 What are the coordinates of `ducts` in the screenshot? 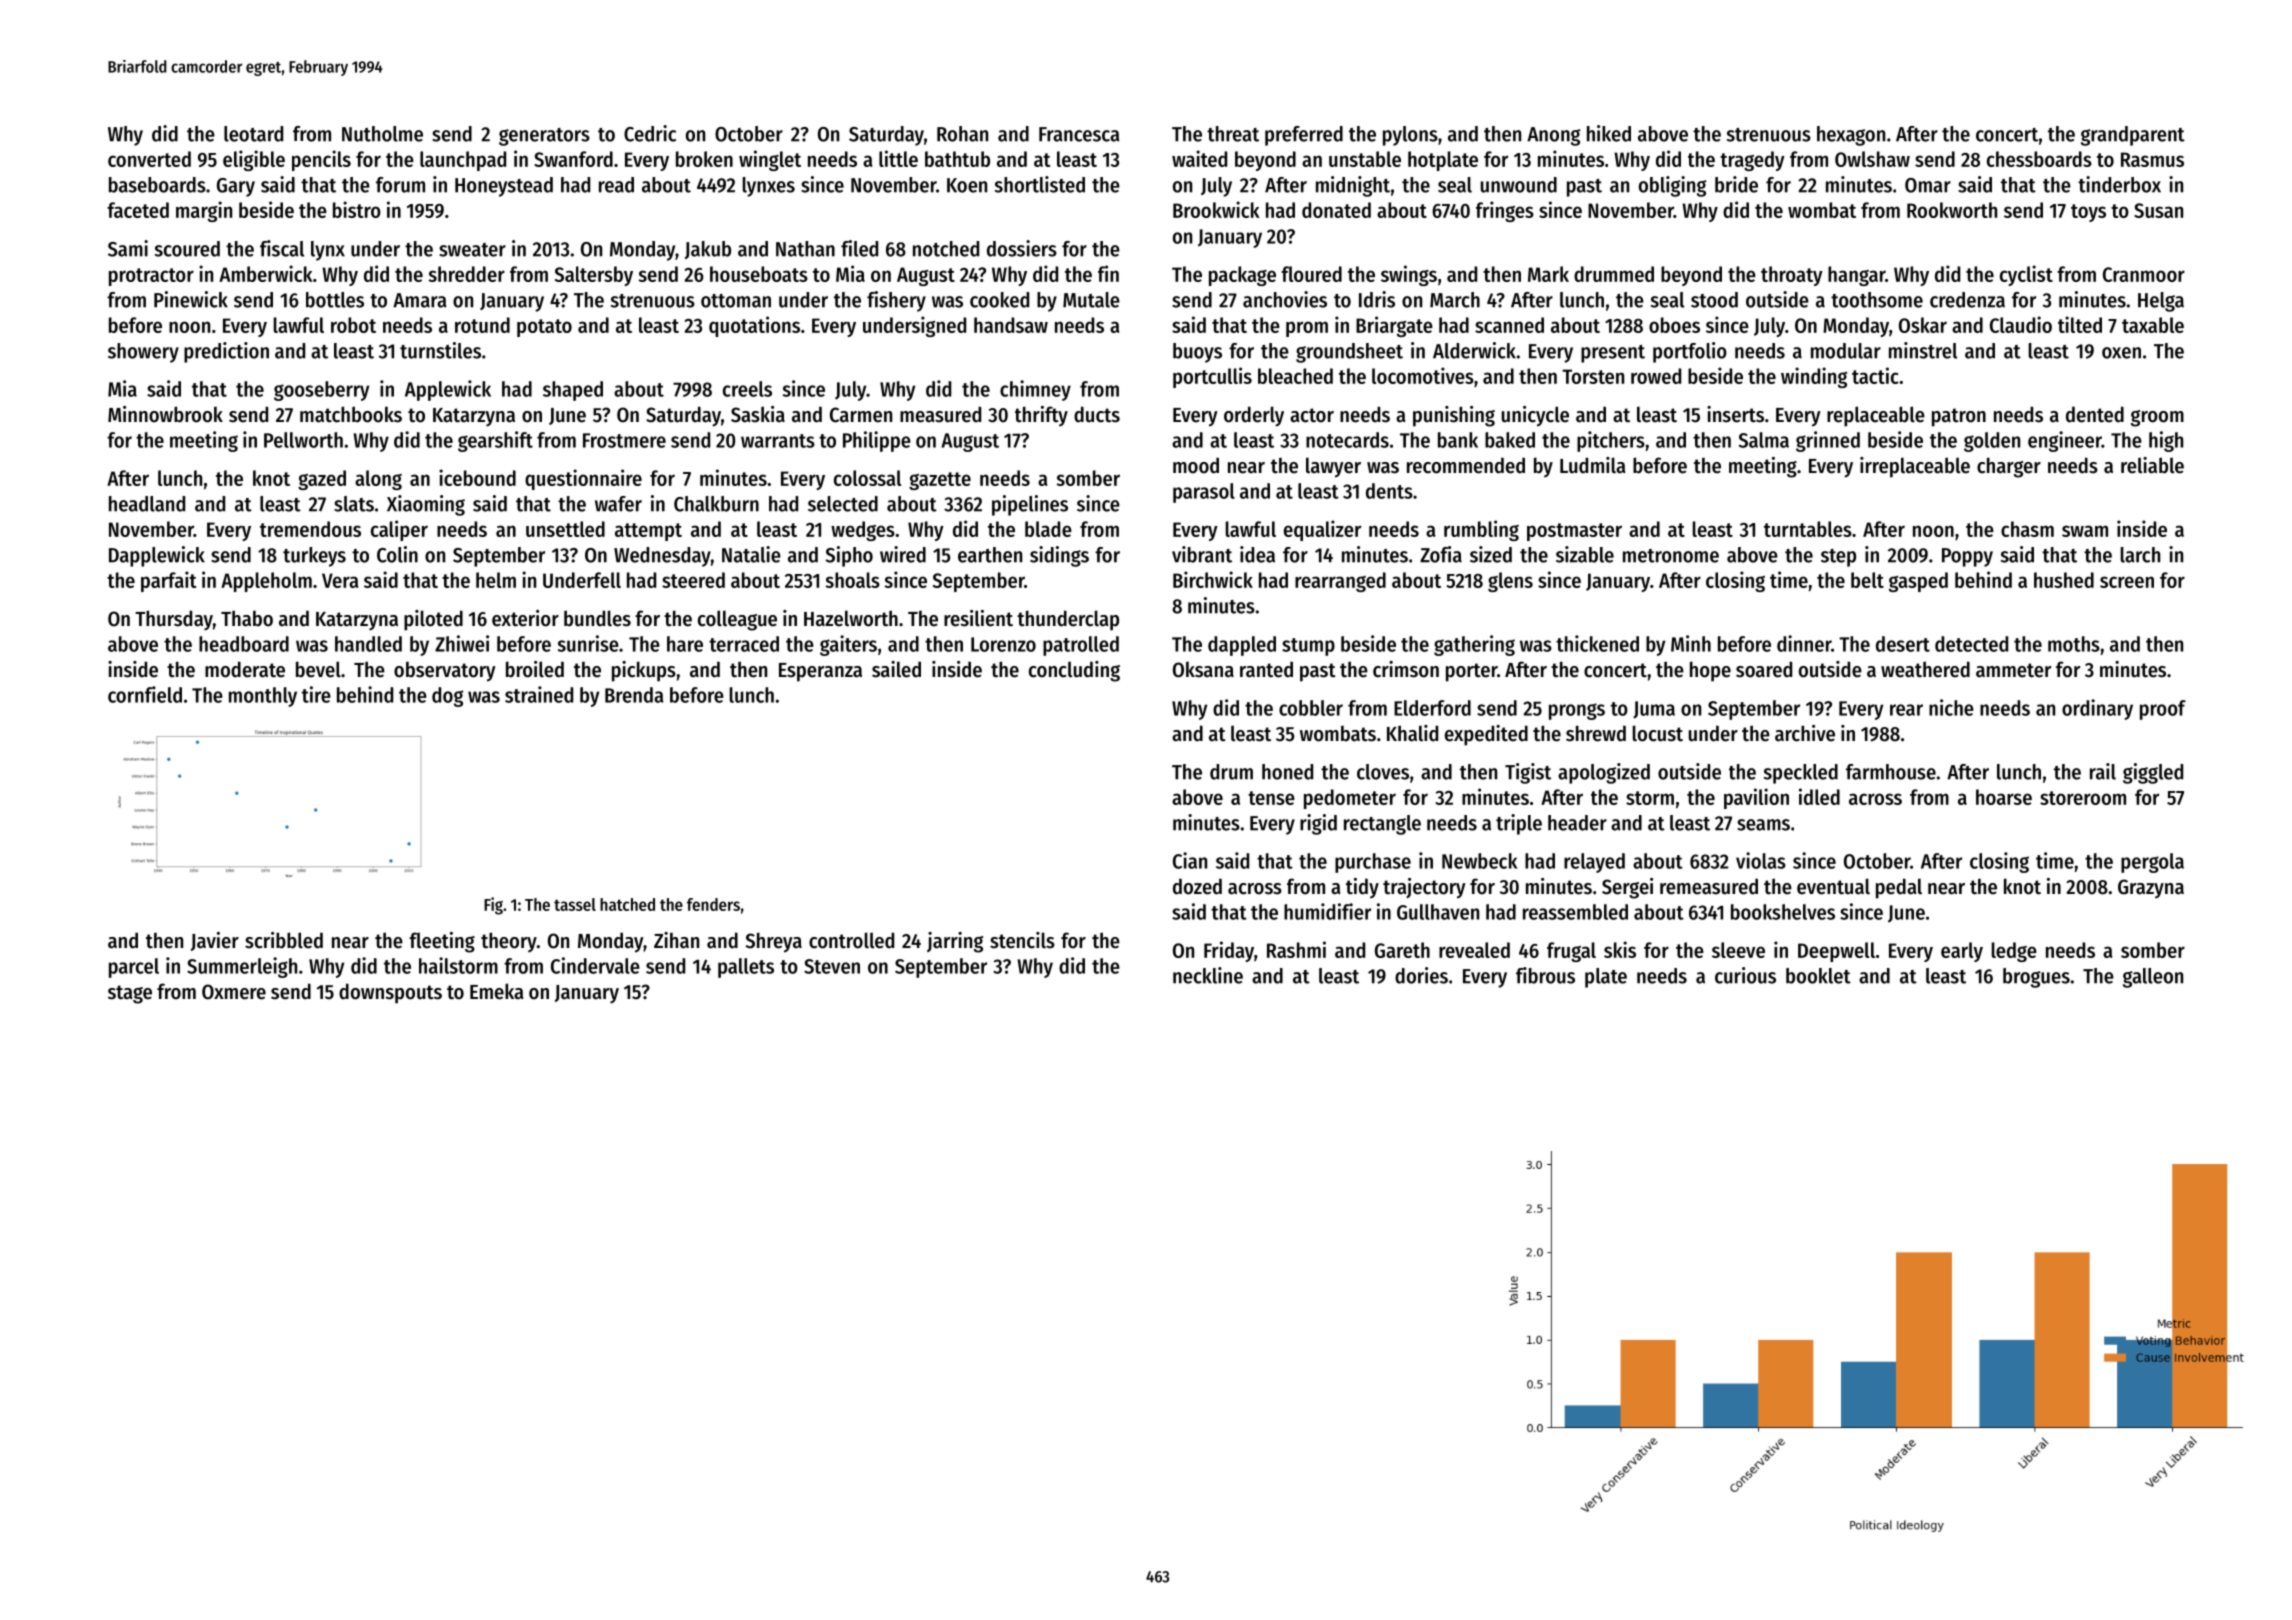 It's located at (1097, 414).
